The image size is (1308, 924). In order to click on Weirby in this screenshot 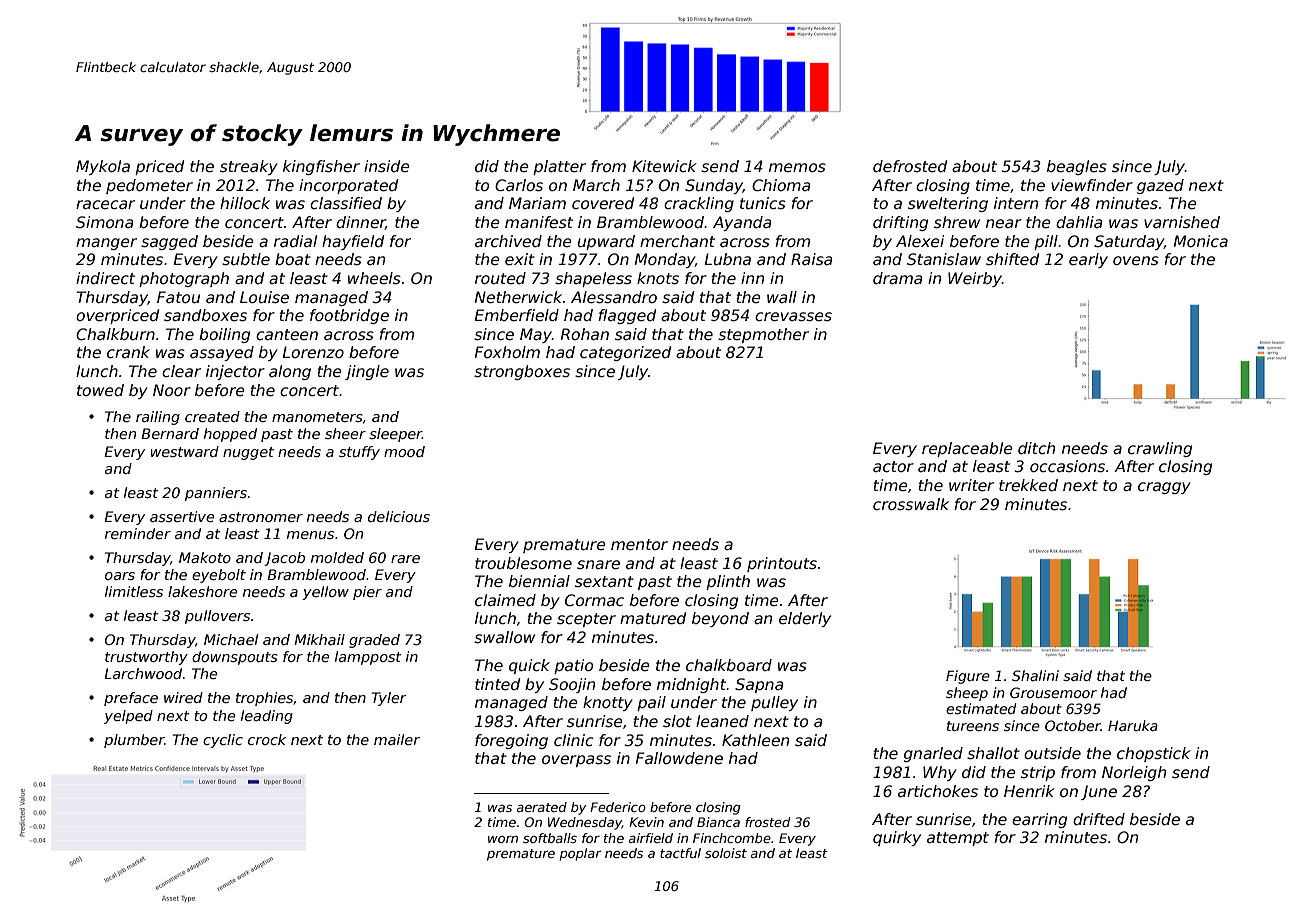, I will do `click(975, 279)`.
